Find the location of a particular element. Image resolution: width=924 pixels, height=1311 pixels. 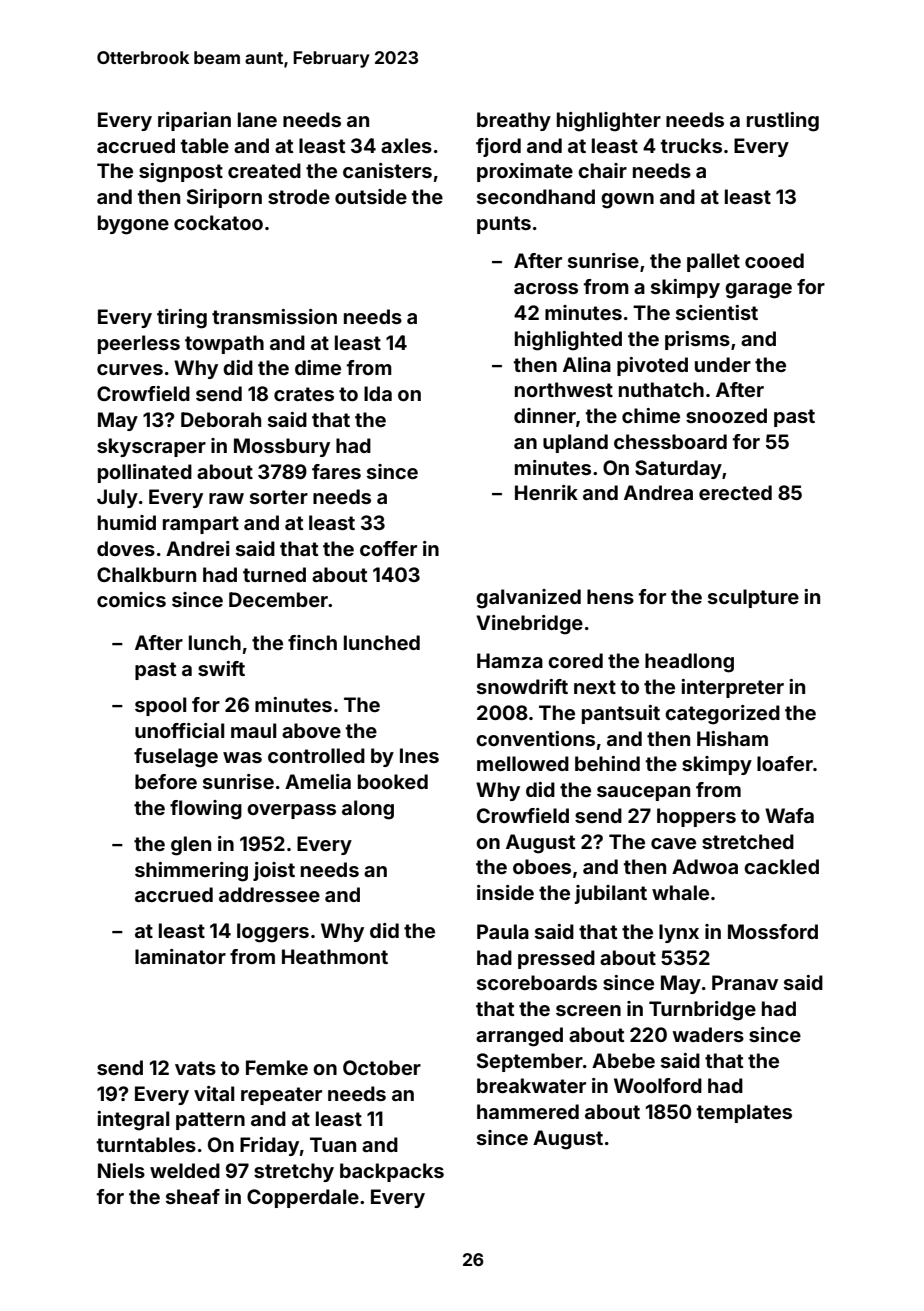

bygone is located at coordinates (133, 225).
